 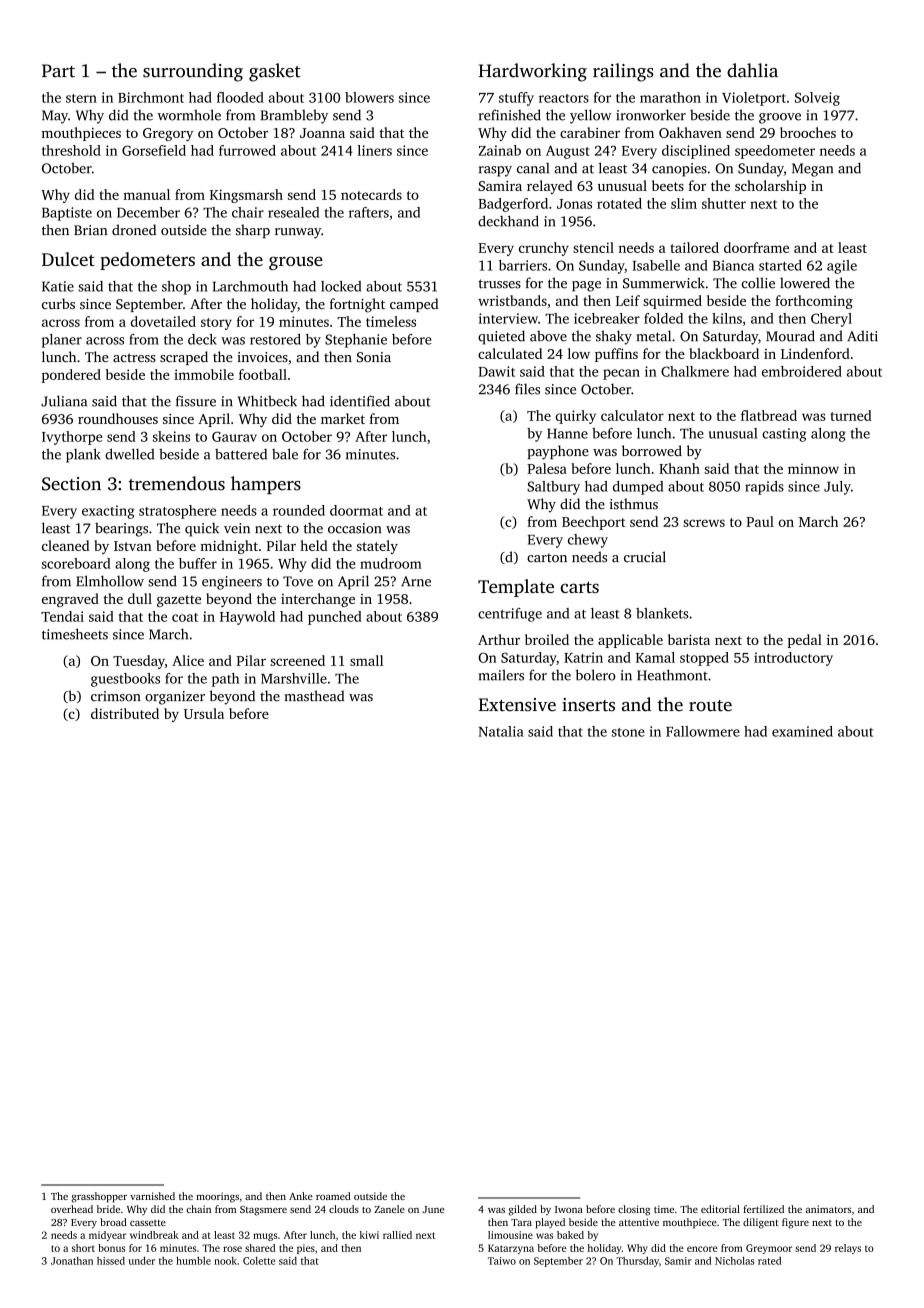 What do you see at coordinates (760, 521) in the screenshot?
I see `Paul` at bounding box center [760, 521].
